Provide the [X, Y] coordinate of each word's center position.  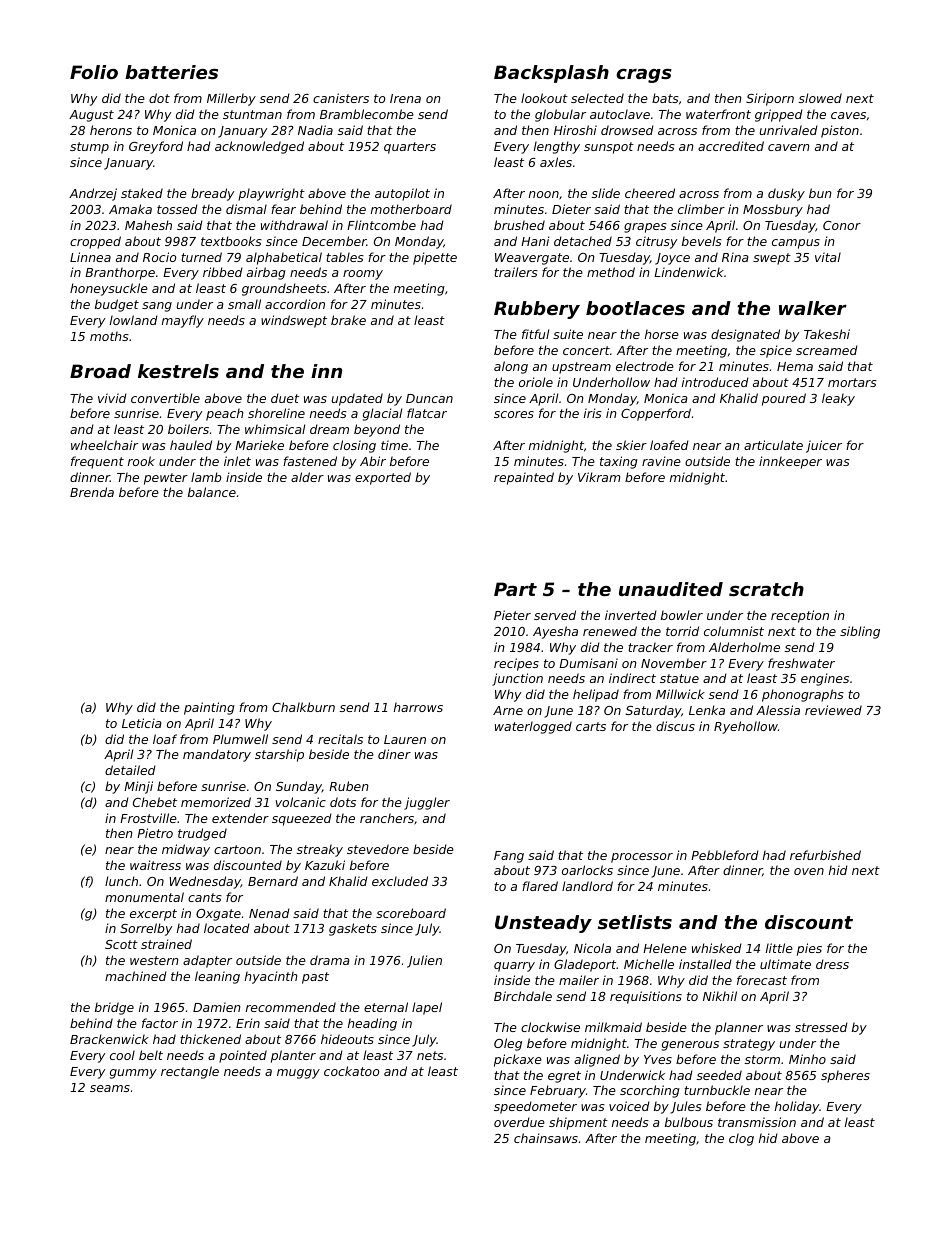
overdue [519, 1122]
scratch [766, 589]
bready [212, 194]
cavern [788, 147]
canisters [341, 98]
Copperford [656, 414]
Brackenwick [109, 1039]
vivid [112, 398]
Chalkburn [303, 707]
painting [209, 708]
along [511, 367]
